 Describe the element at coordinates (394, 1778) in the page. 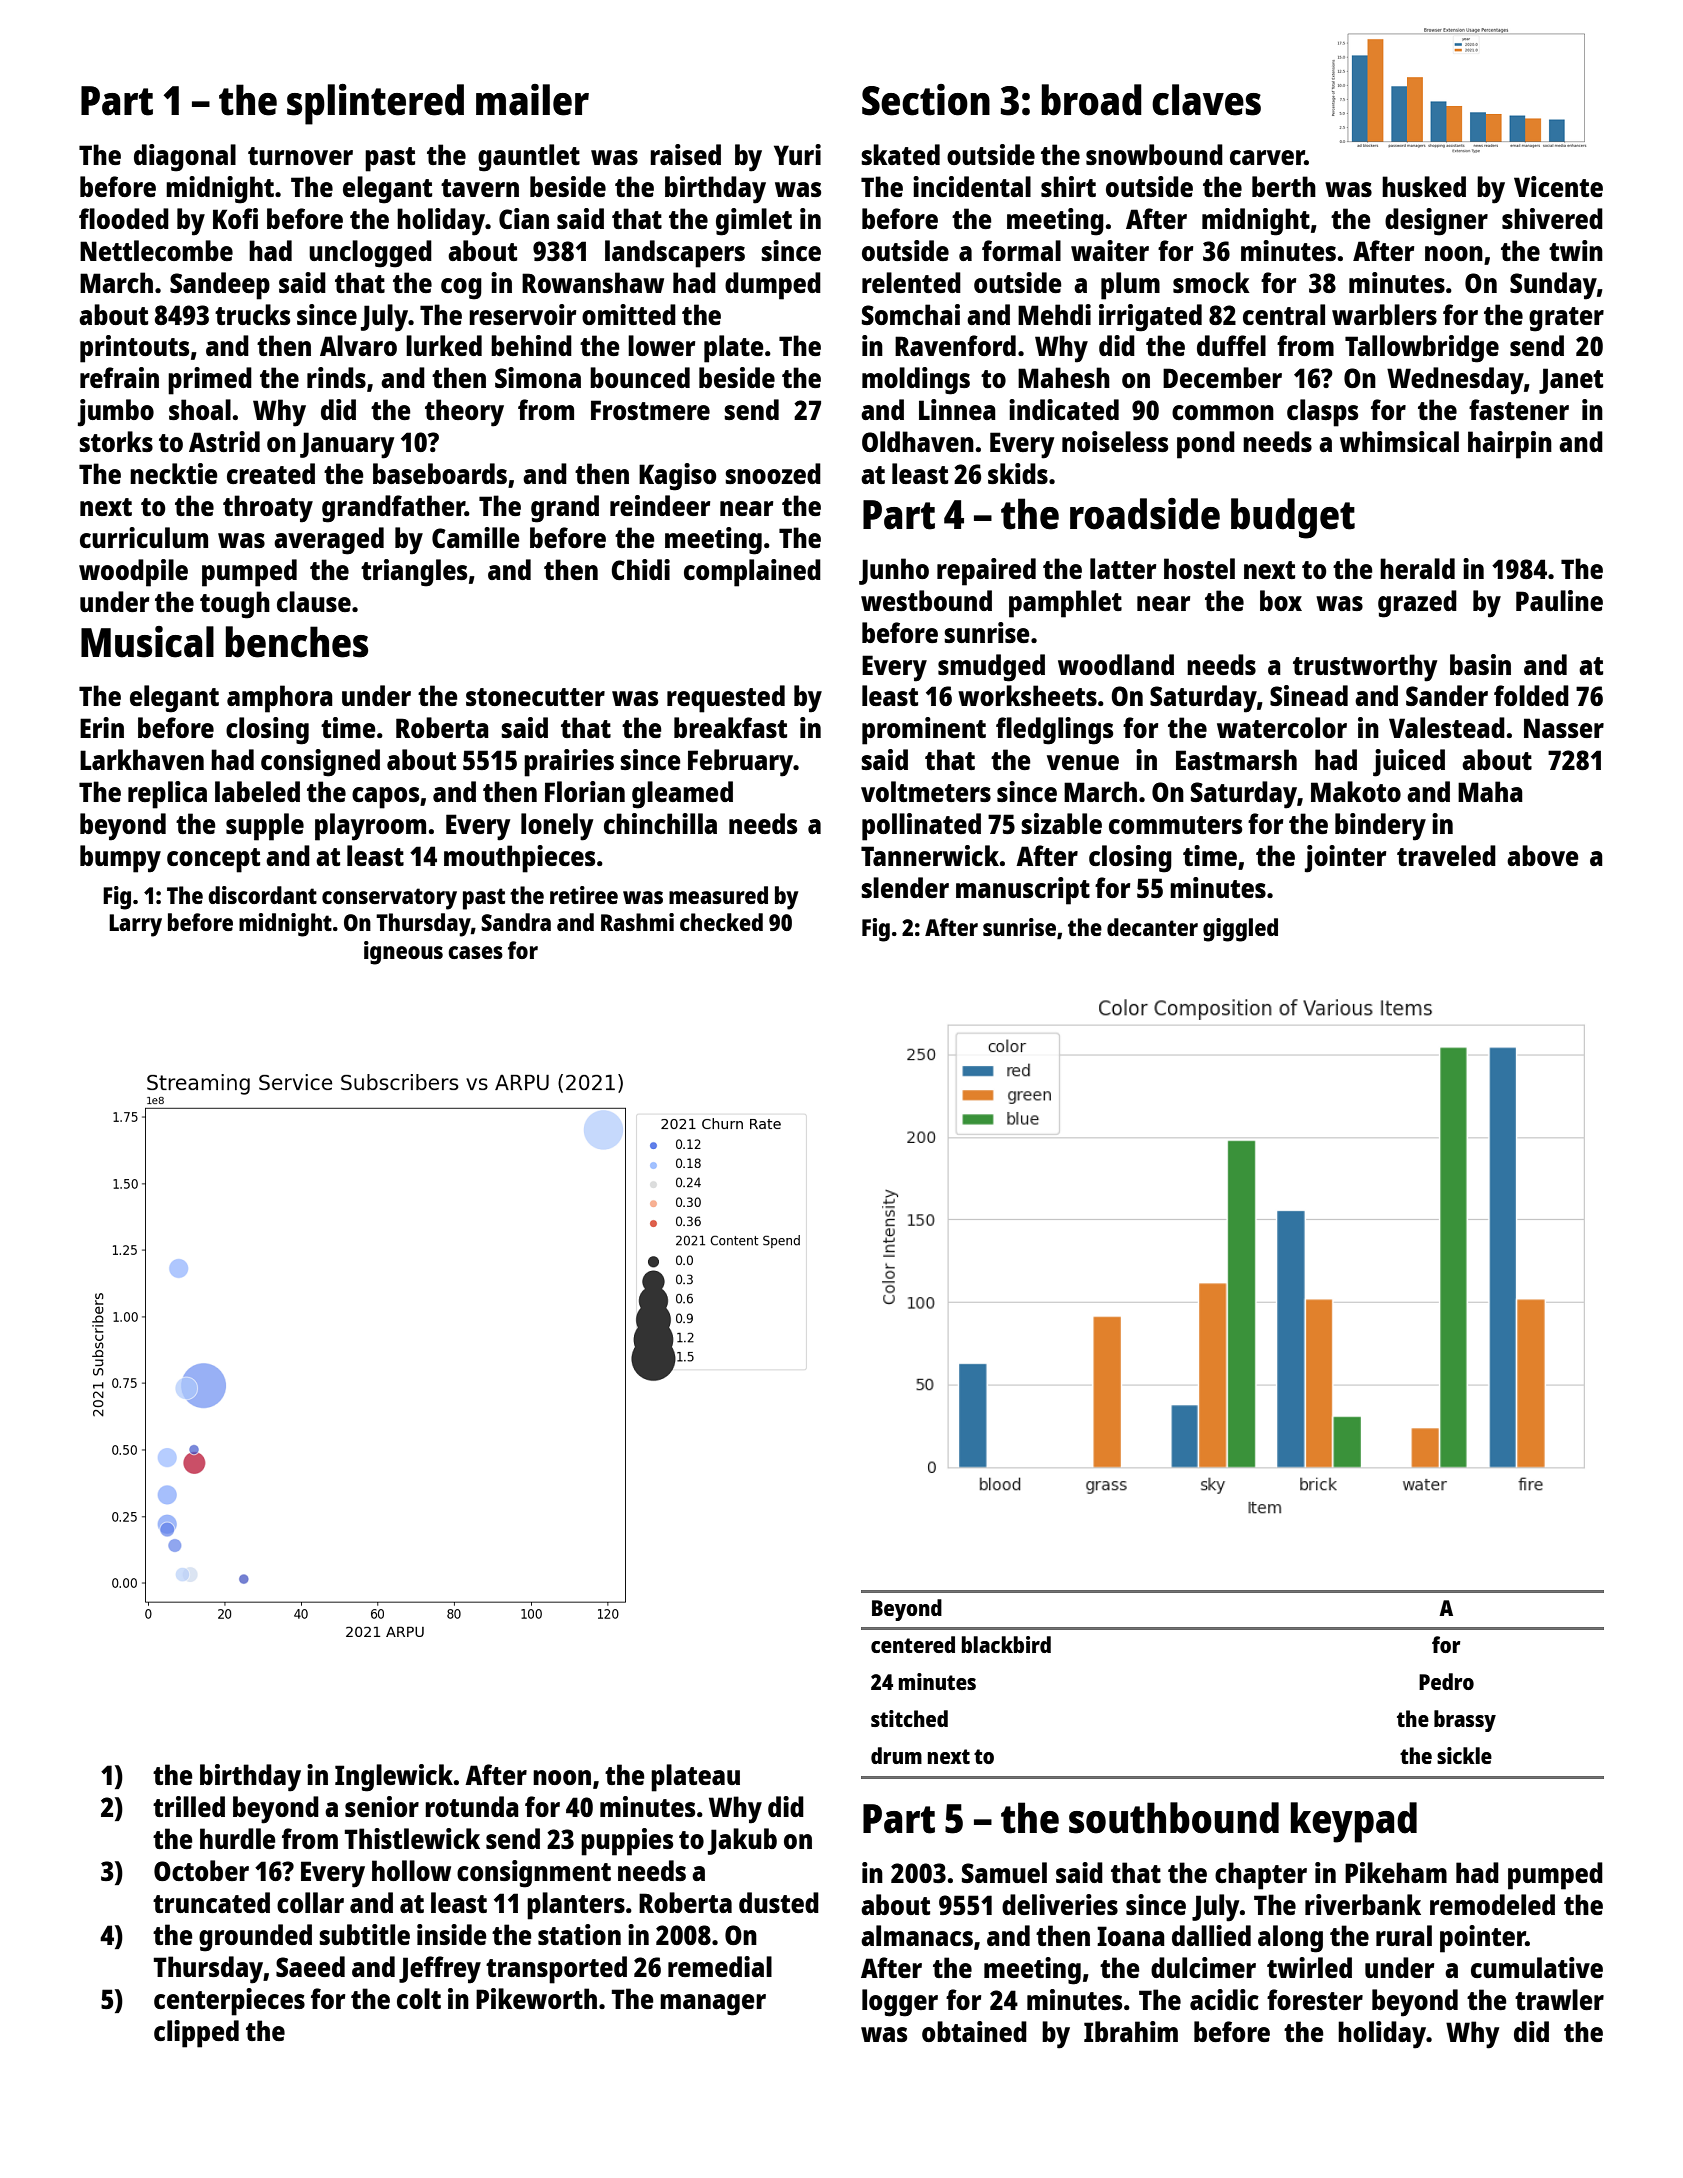

I see `Inglewick` at that location.
